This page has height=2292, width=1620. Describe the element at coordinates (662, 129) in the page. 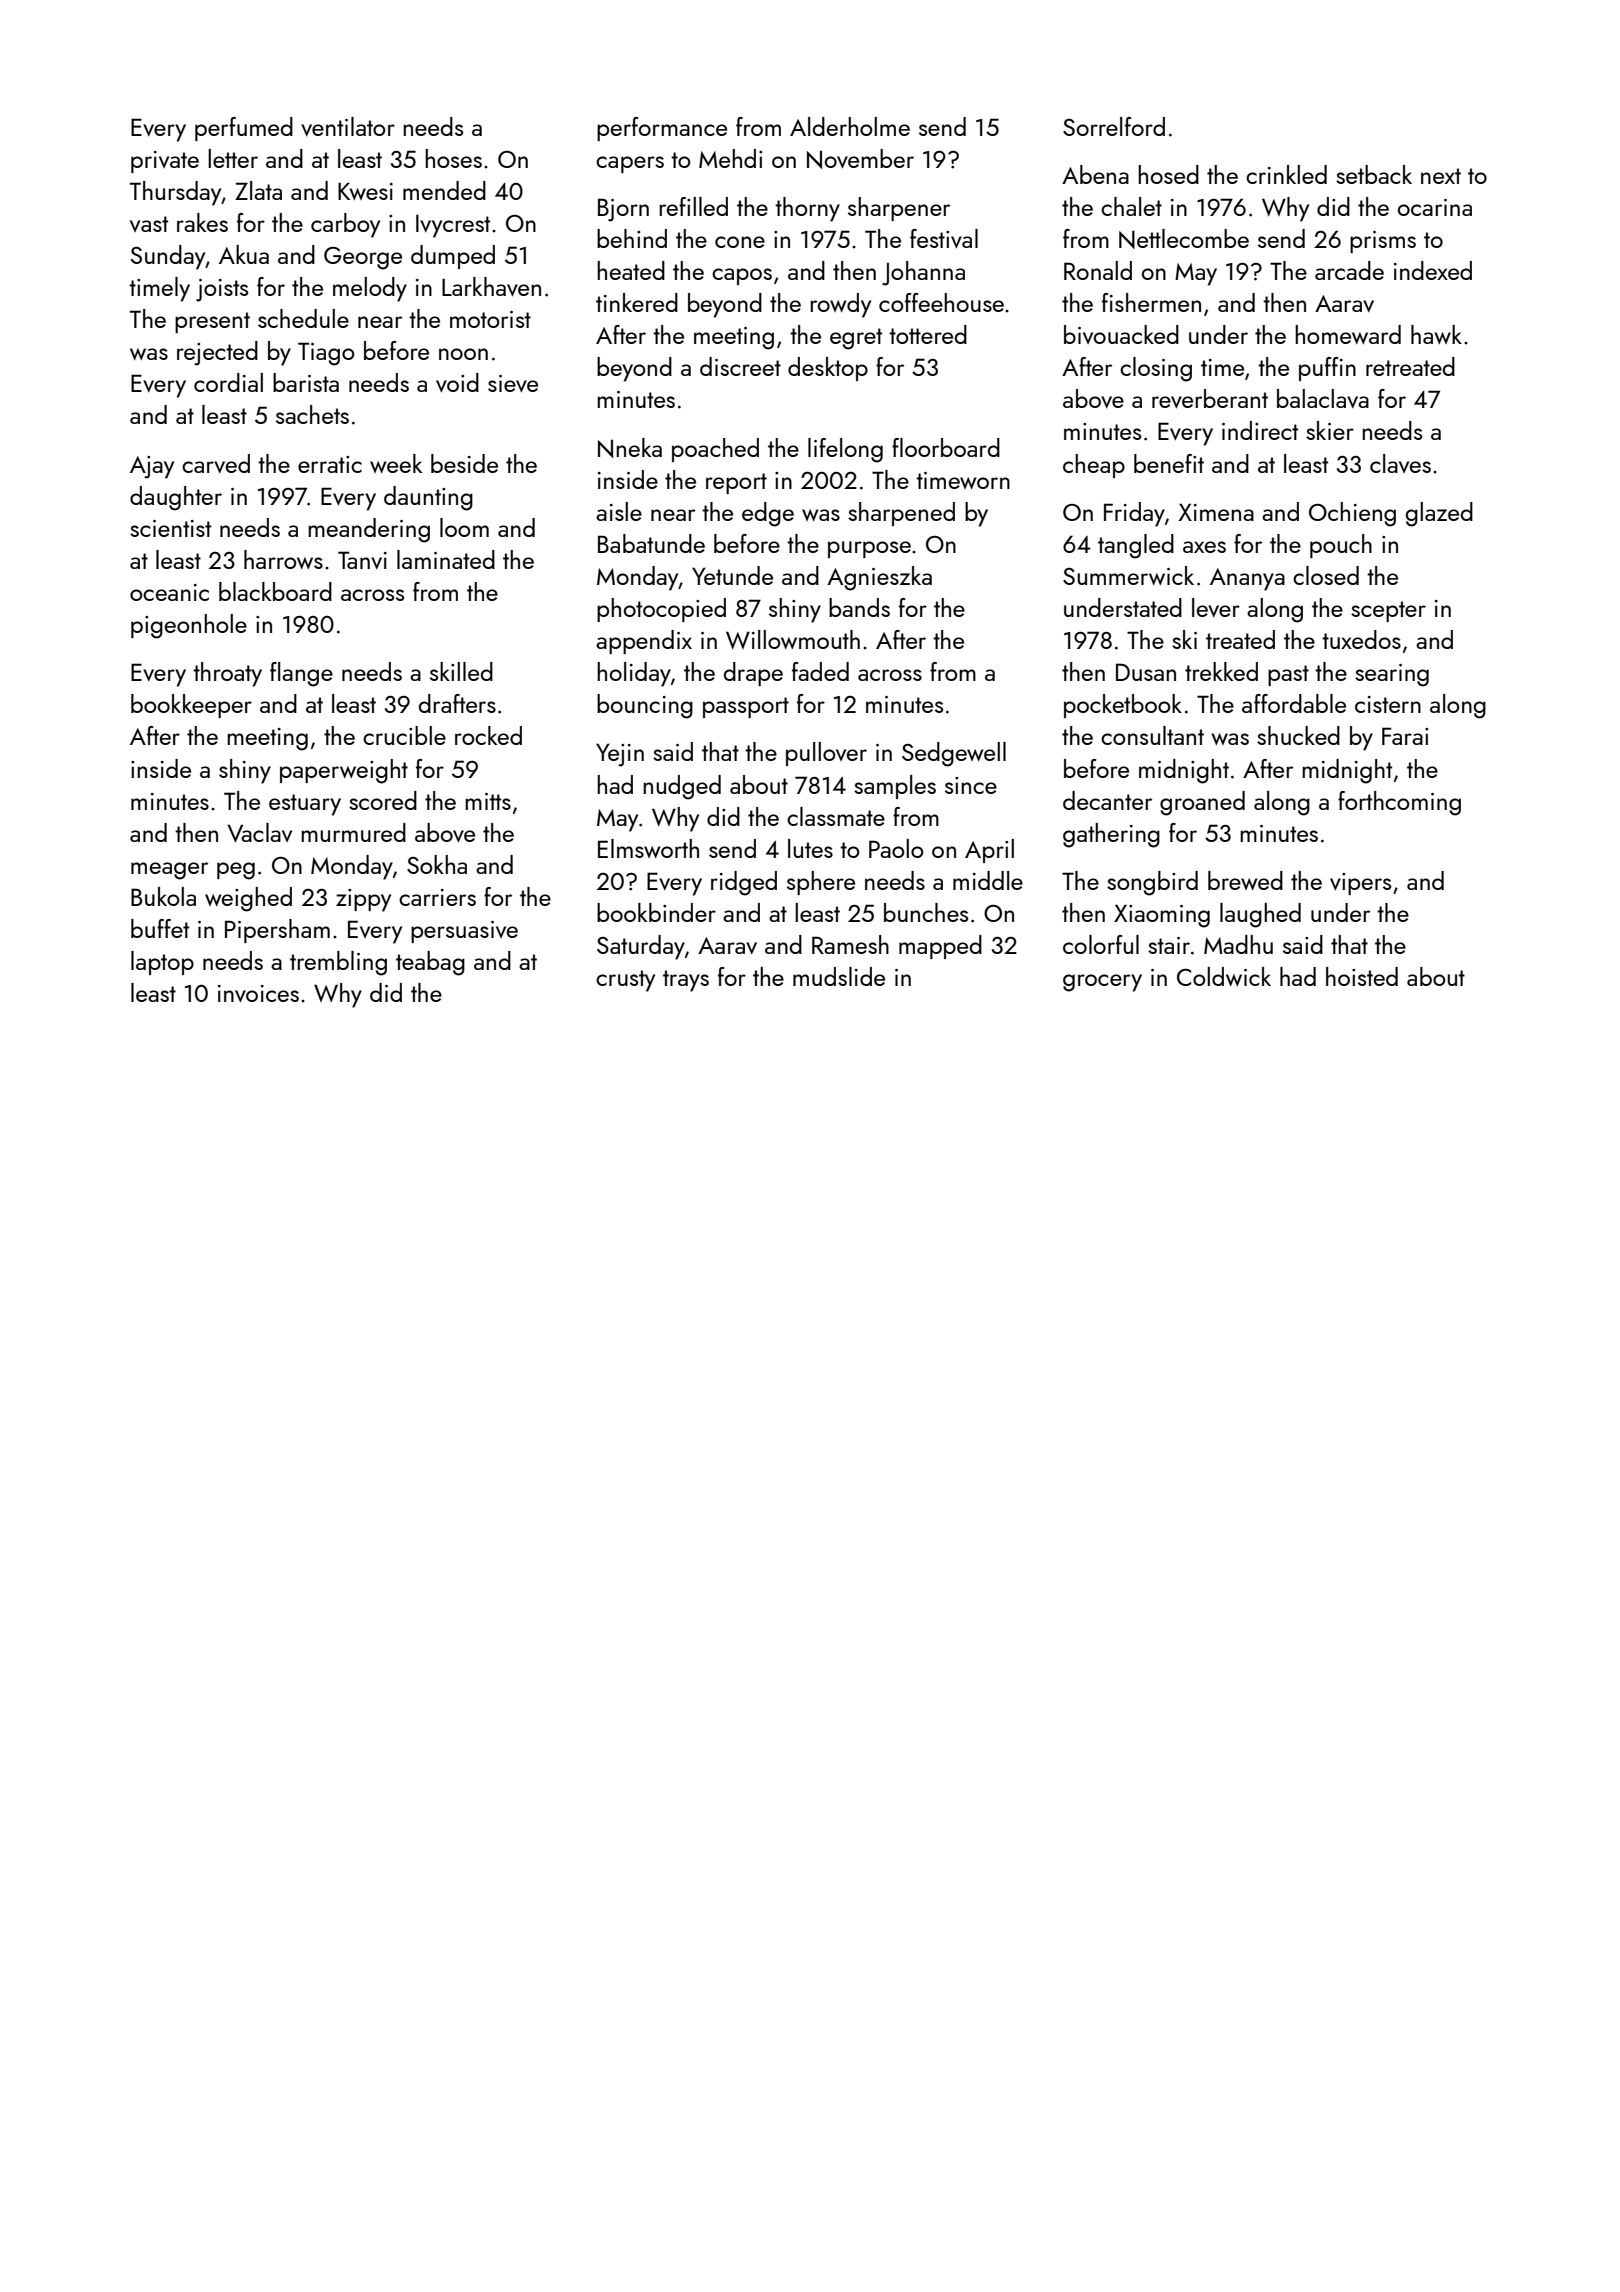

I see `performance` at that location.
